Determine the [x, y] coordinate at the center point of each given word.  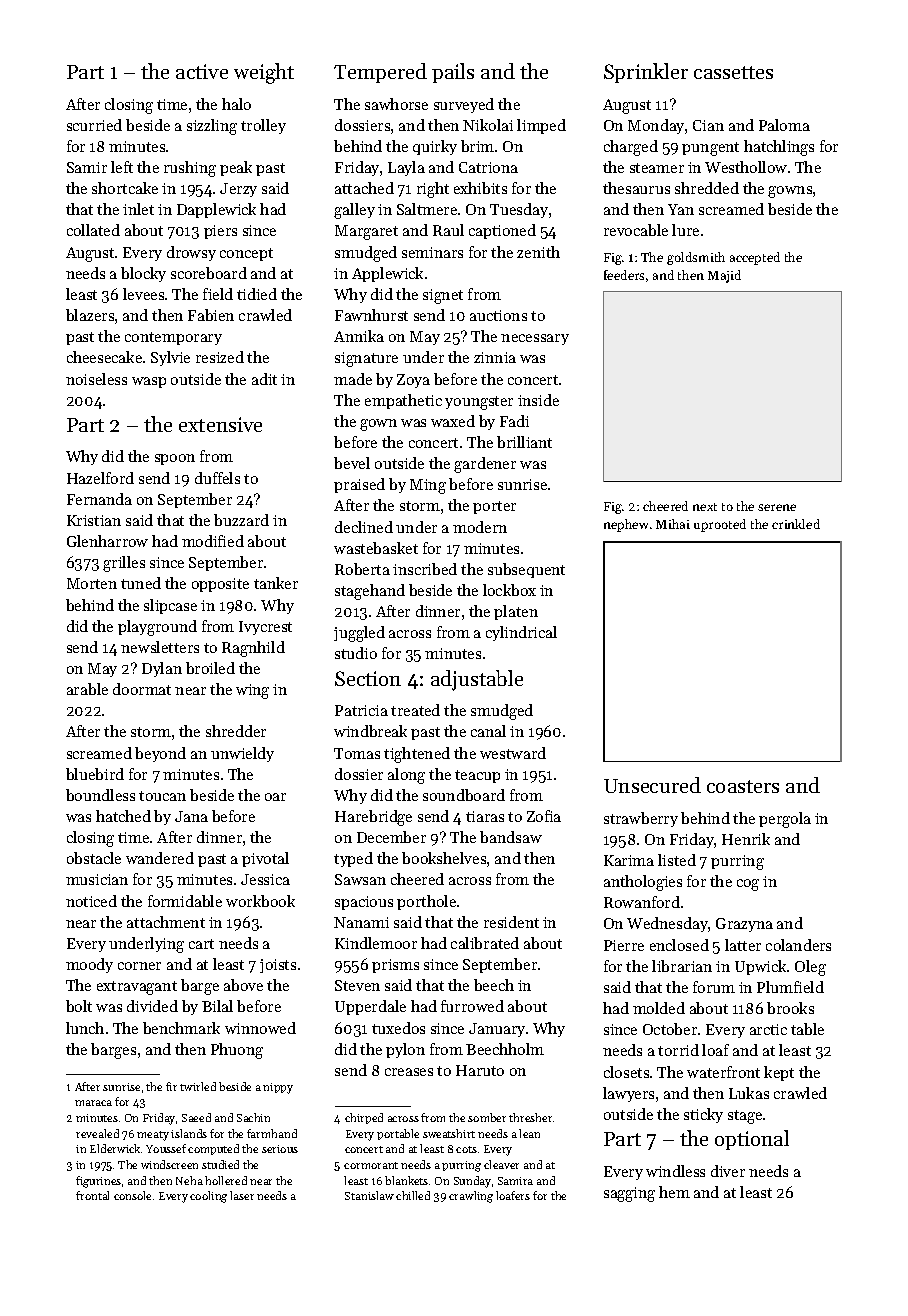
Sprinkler [646, 73]
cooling [208, 1197]
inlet [138, 209]
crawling [471, 1197]
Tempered [380, 73]
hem [674, 1192]
